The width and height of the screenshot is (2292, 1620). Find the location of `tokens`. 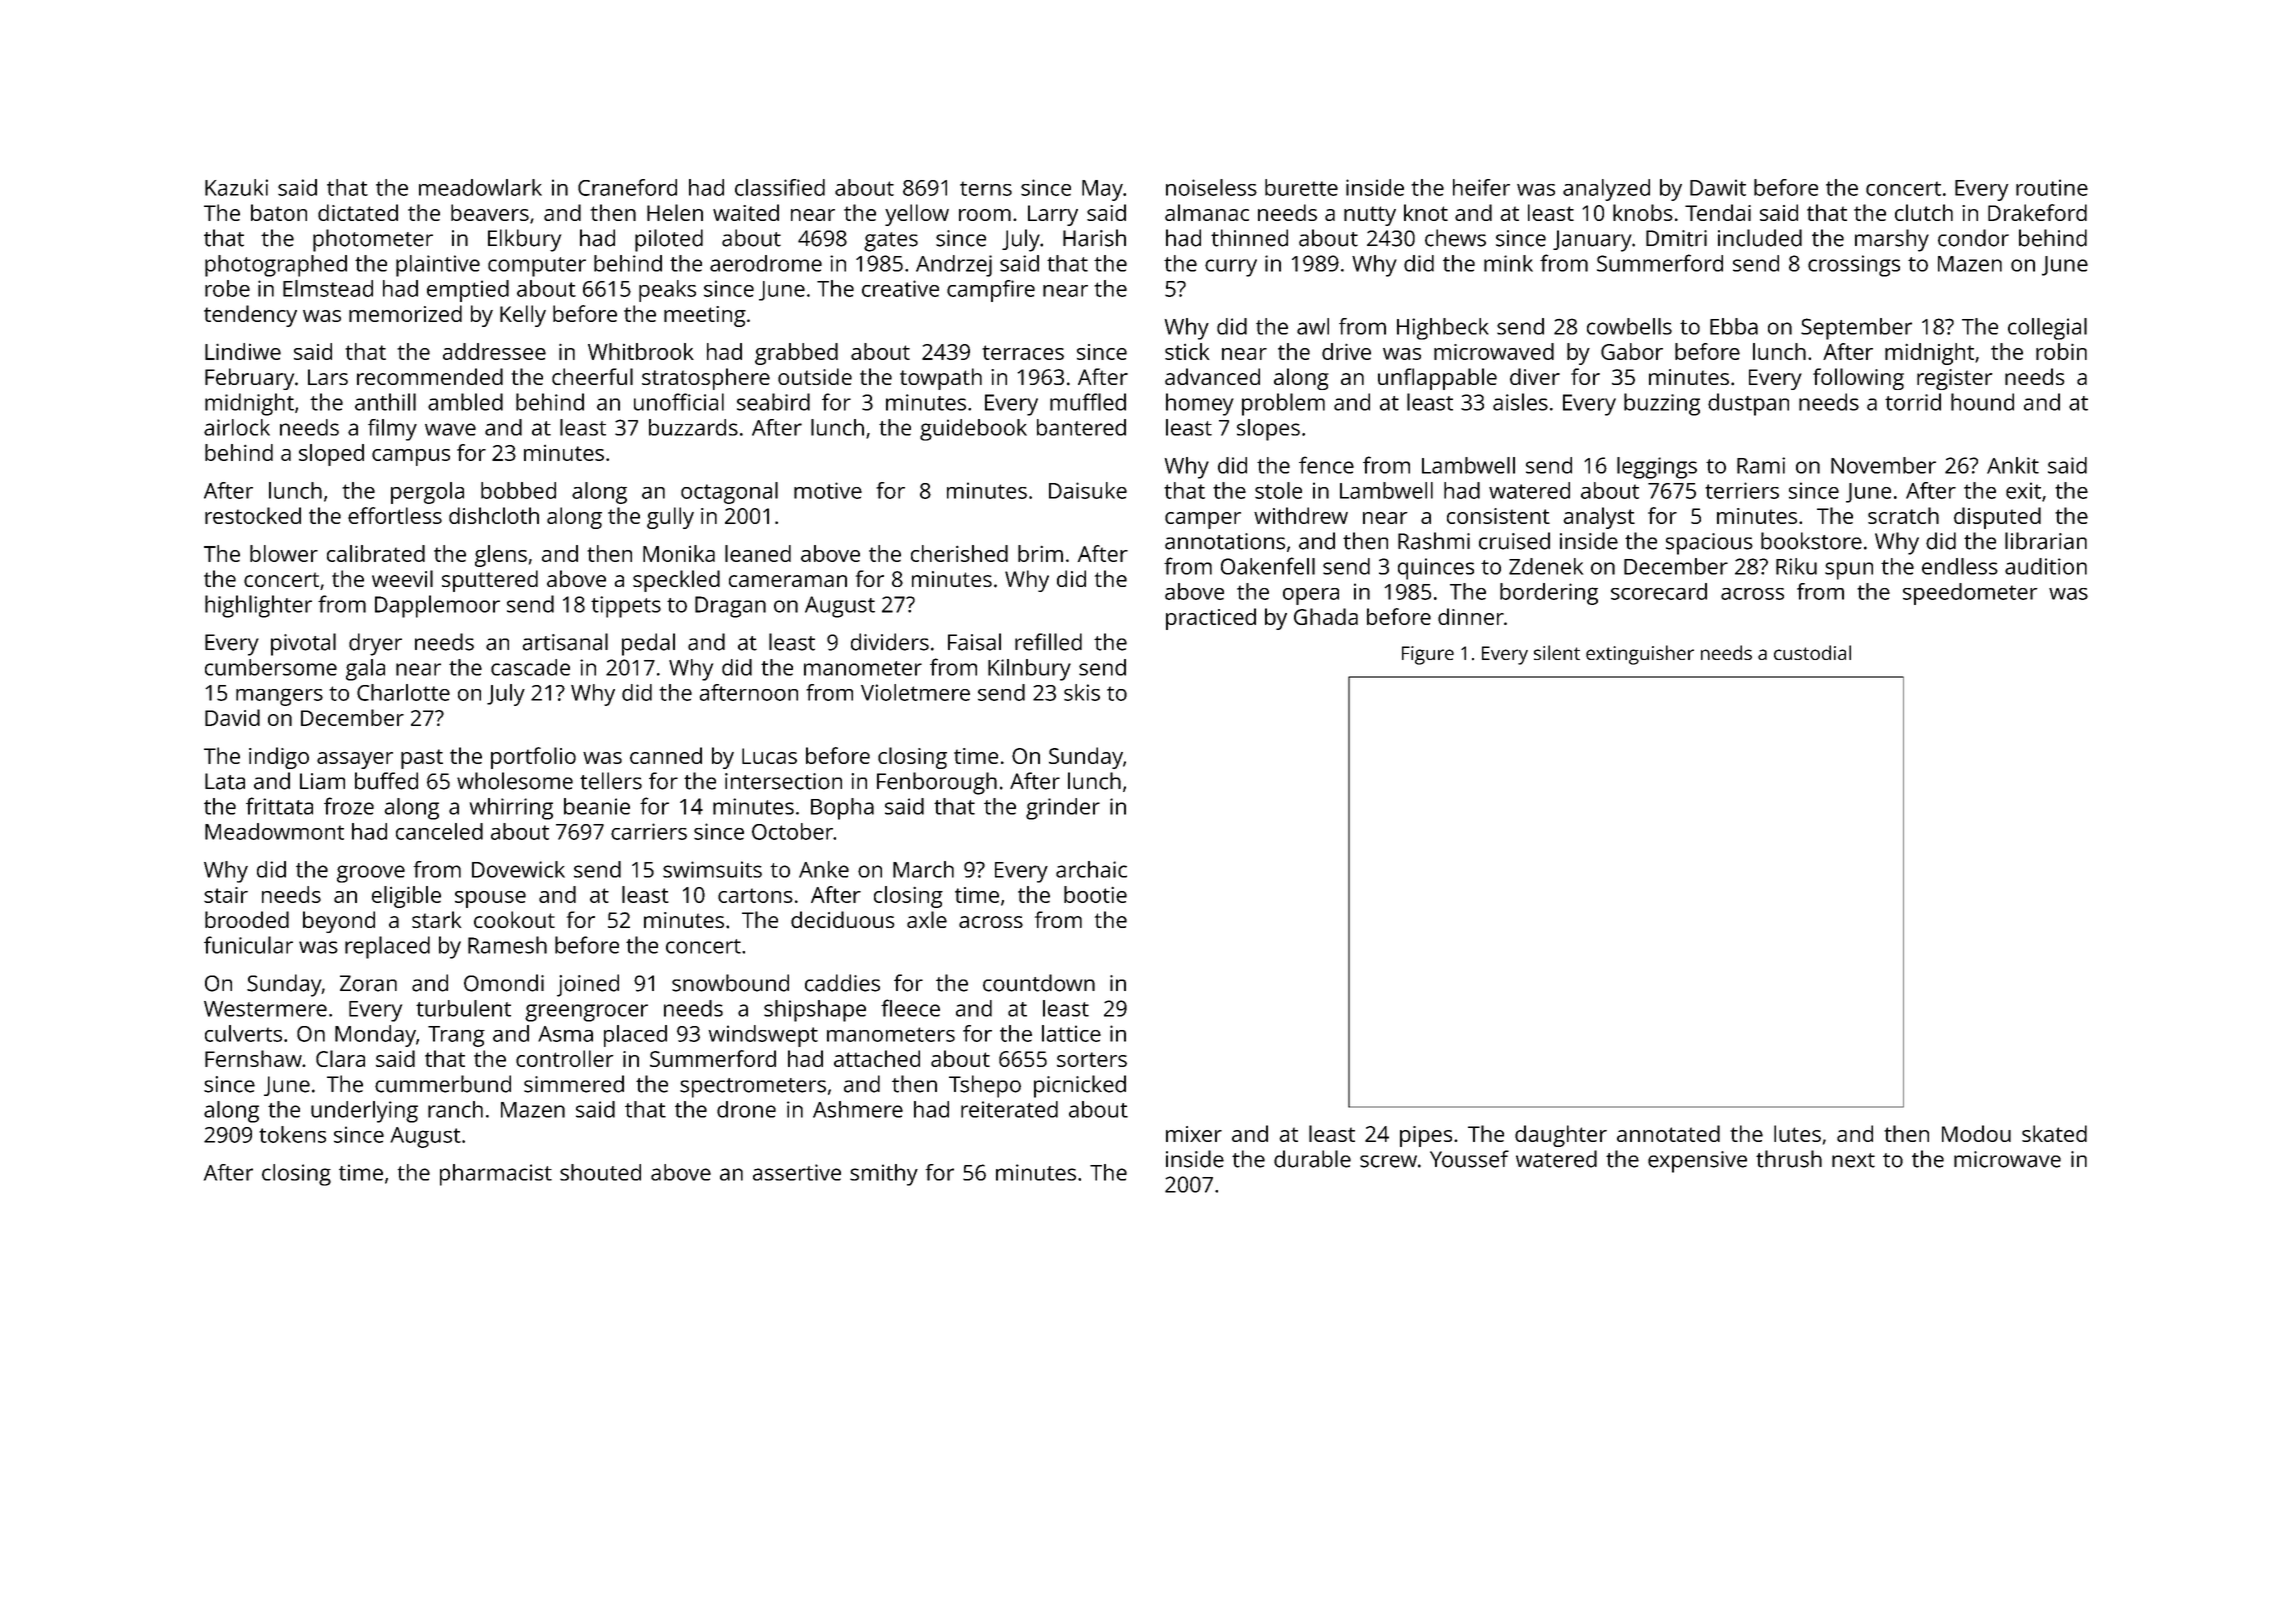

tokens is located at coordinates (292, 1134).
